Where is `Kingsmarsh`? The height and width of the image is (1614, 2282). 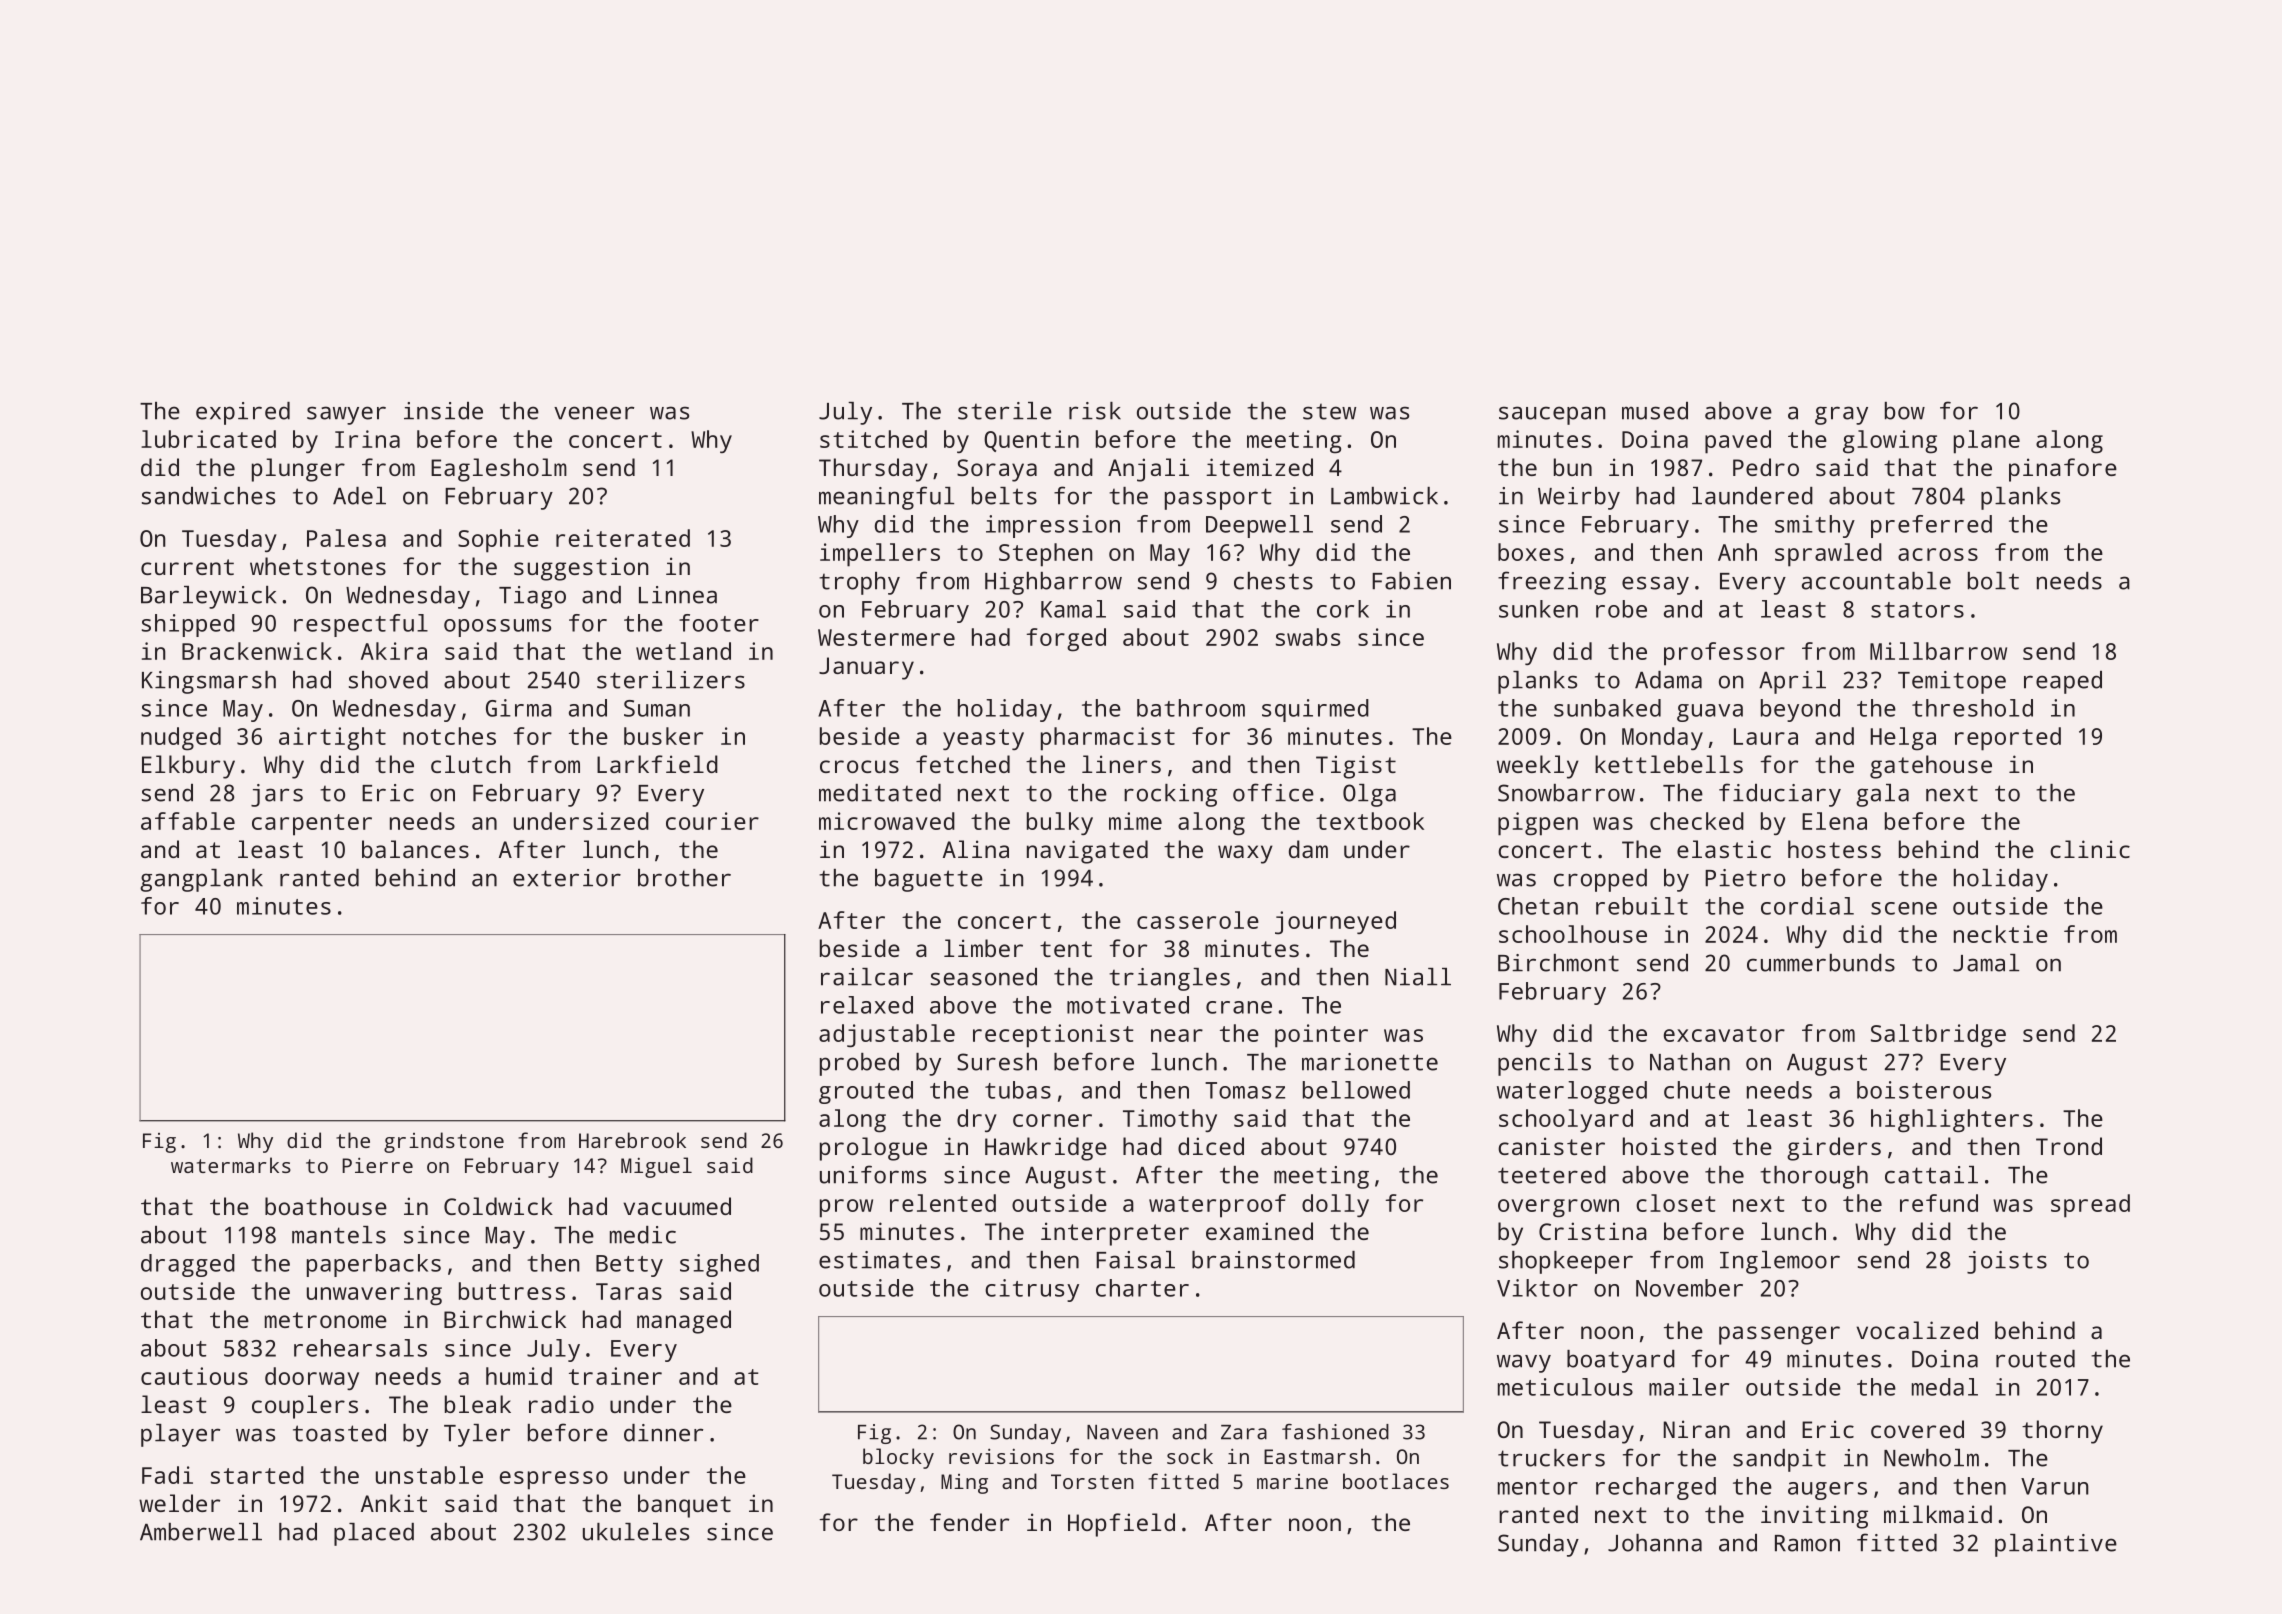 Kingsmarsh is located at coordinates (209, 682).
